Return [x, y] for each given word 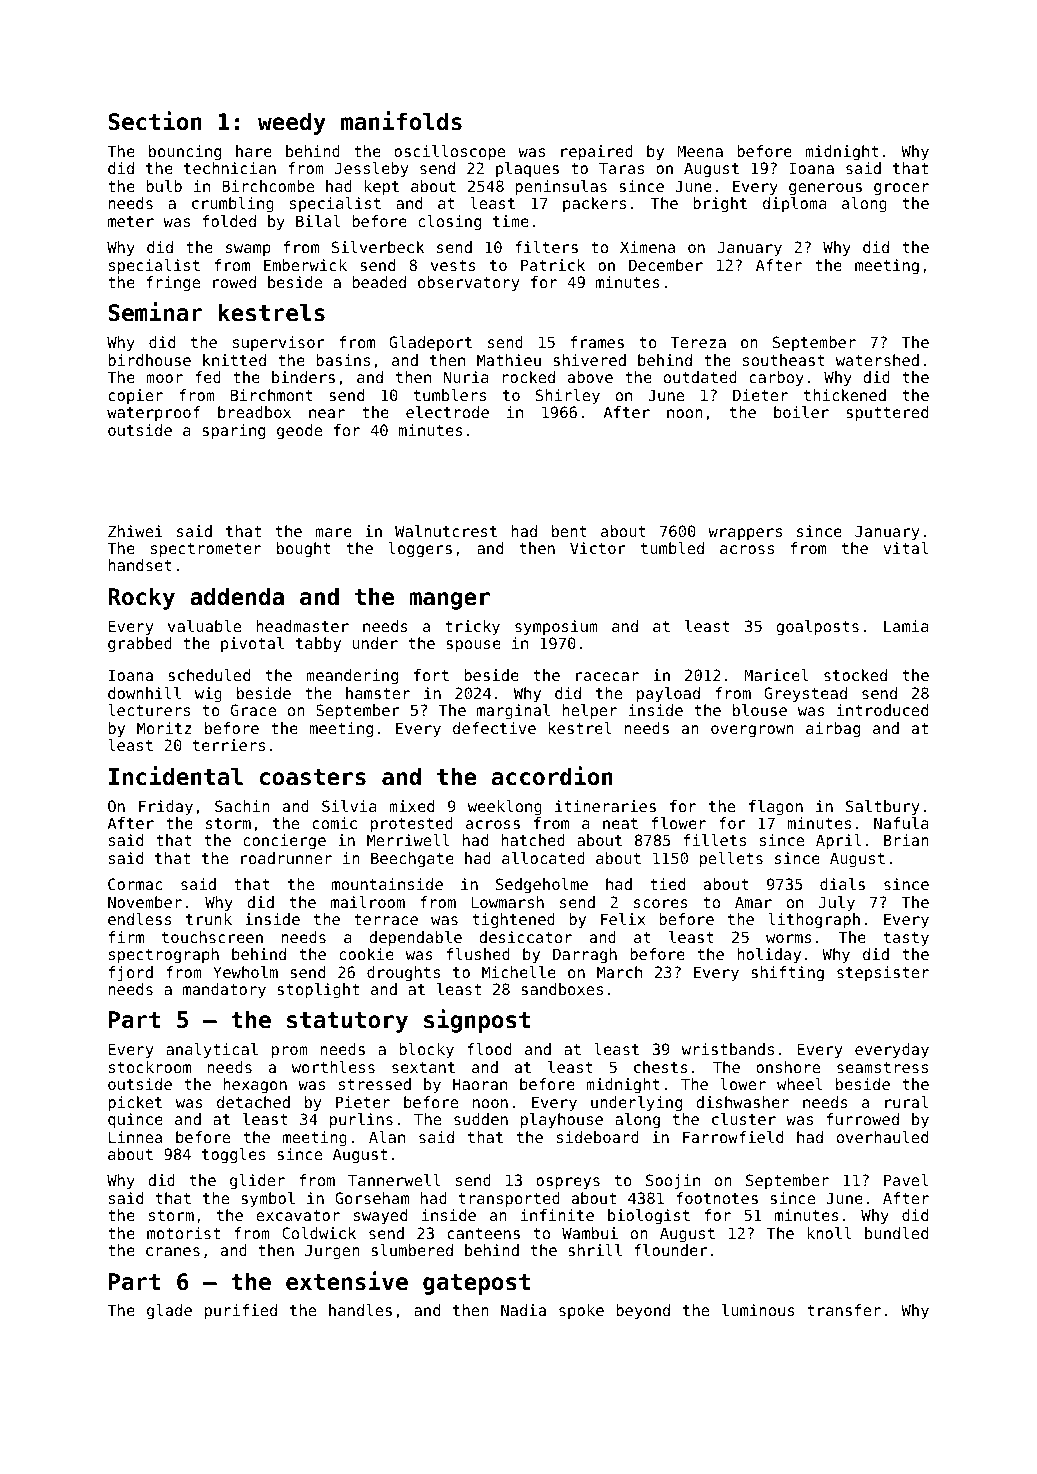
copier [136, 396]
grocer [901, 189]
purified [241, 1312]
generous [825, 189]
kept [381, 188]
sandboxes [562, 989]
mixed [411, 806]
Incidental [176, 776]
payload [668, 695]
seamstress [882, 1067]
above [590, 377]
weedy [292, 123]
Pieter [363, 1102]
